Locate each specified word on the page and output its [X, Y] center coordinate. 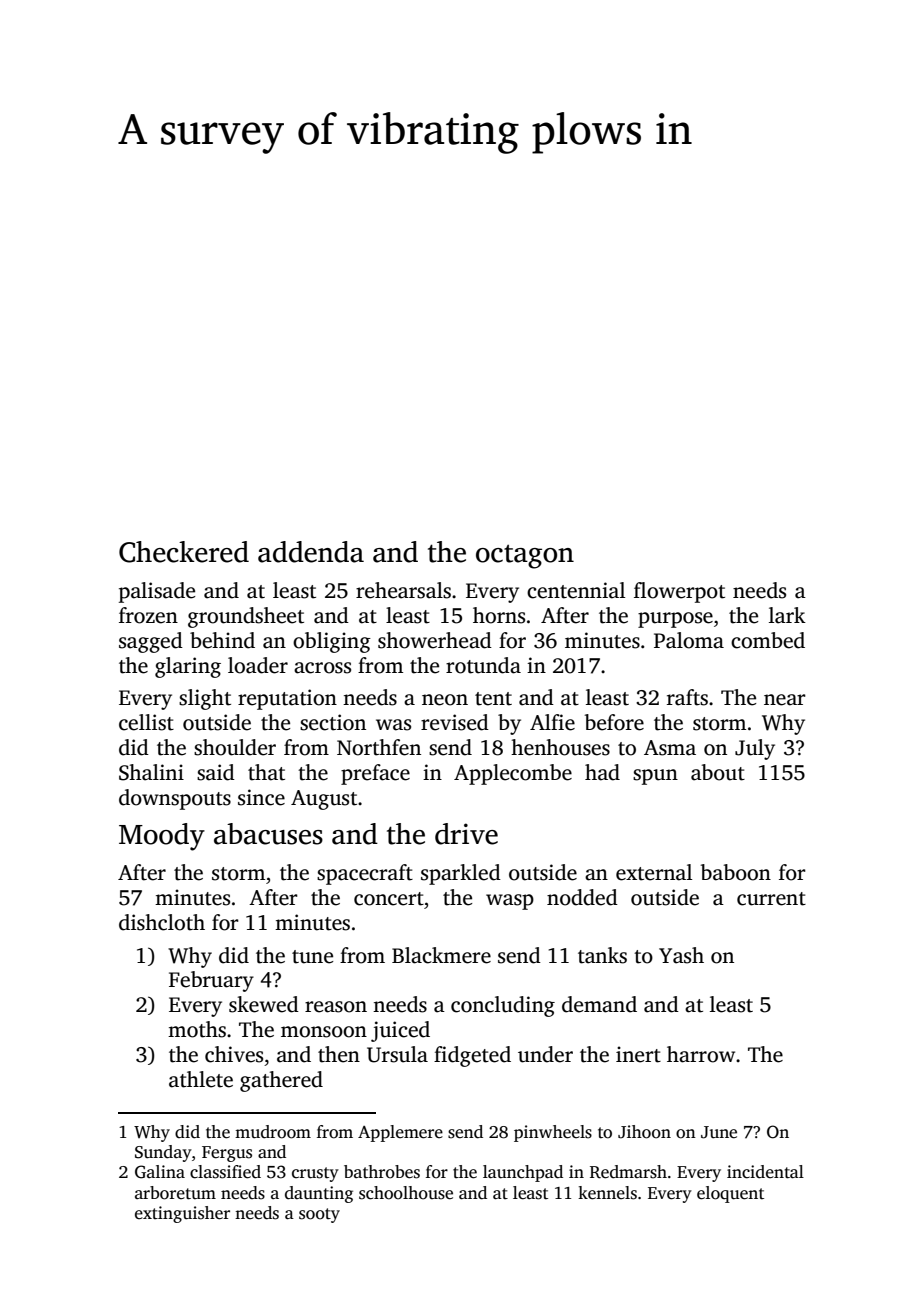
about [718, 772]
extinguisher [182, 1214]
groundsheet [246, 617]
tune [312, 957]
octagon [525, 557]
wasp [510, 902]
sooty [319, 1215]
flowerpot [679, 592]
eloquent [730, 1194]
